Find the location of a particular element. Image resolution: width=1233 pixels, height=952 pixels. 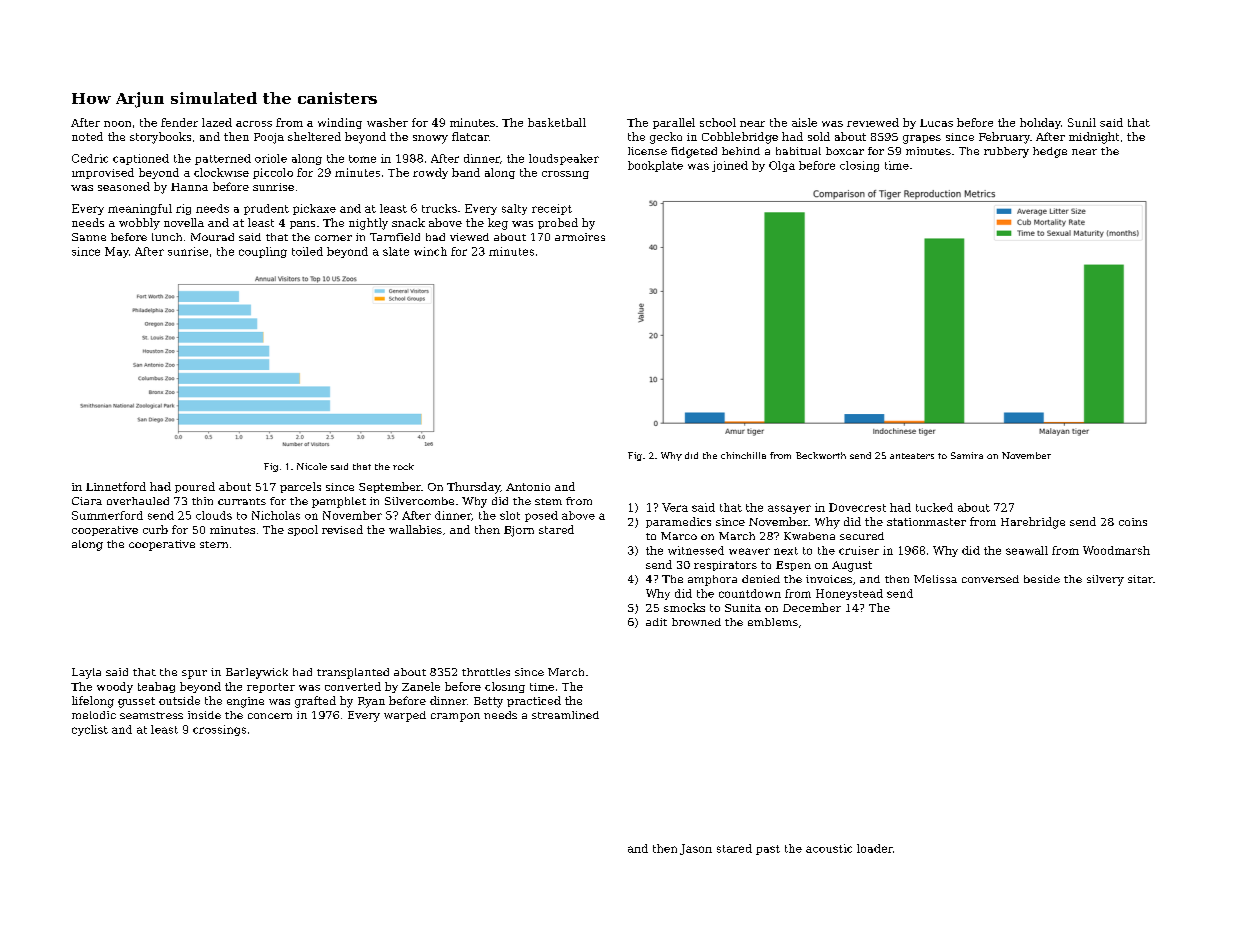

streamlined is located at coordinates (565, 715).
